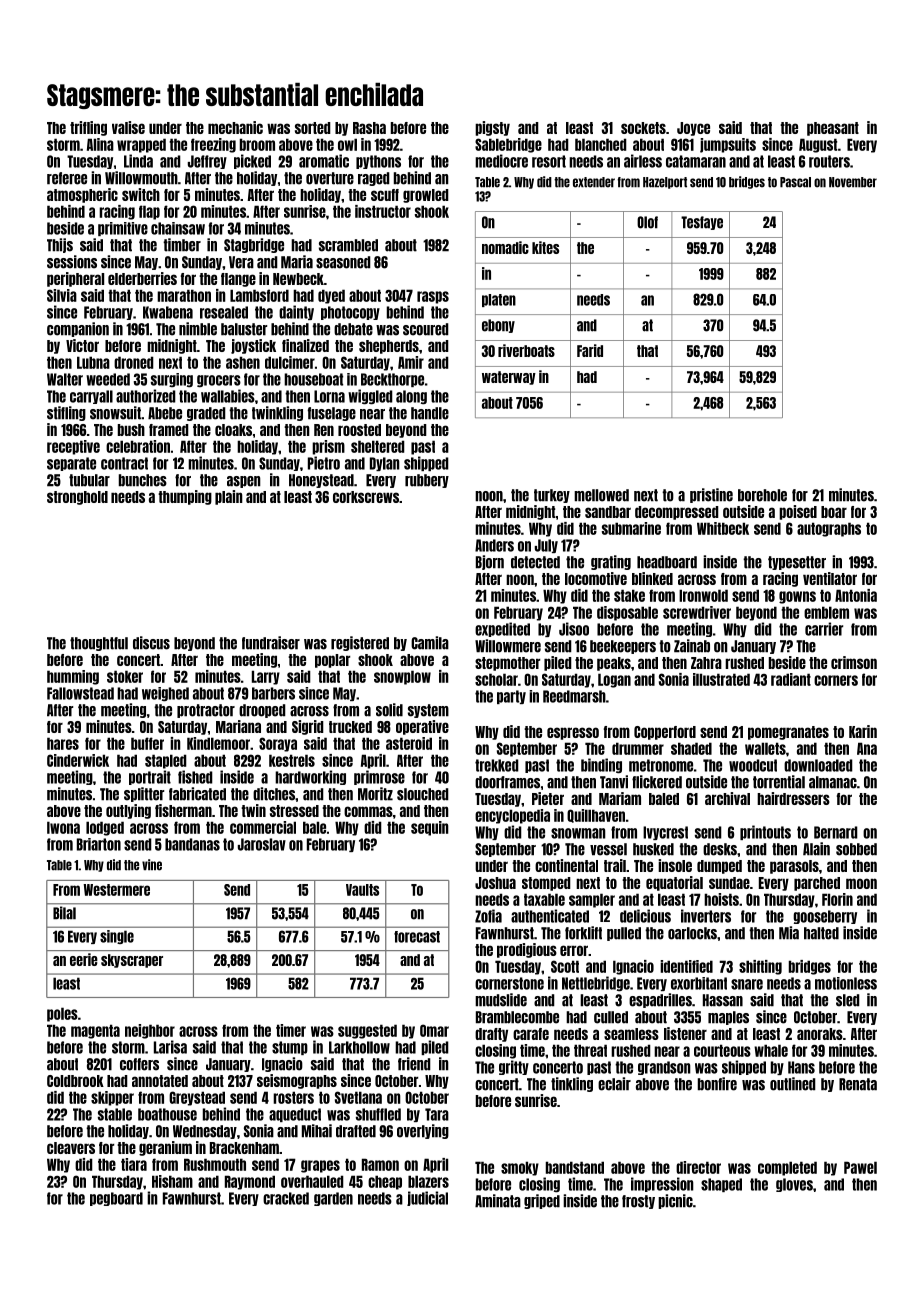  Describe the element at coordinates (250, 1182) in the screenshot. I see `Raymond` at that location.
